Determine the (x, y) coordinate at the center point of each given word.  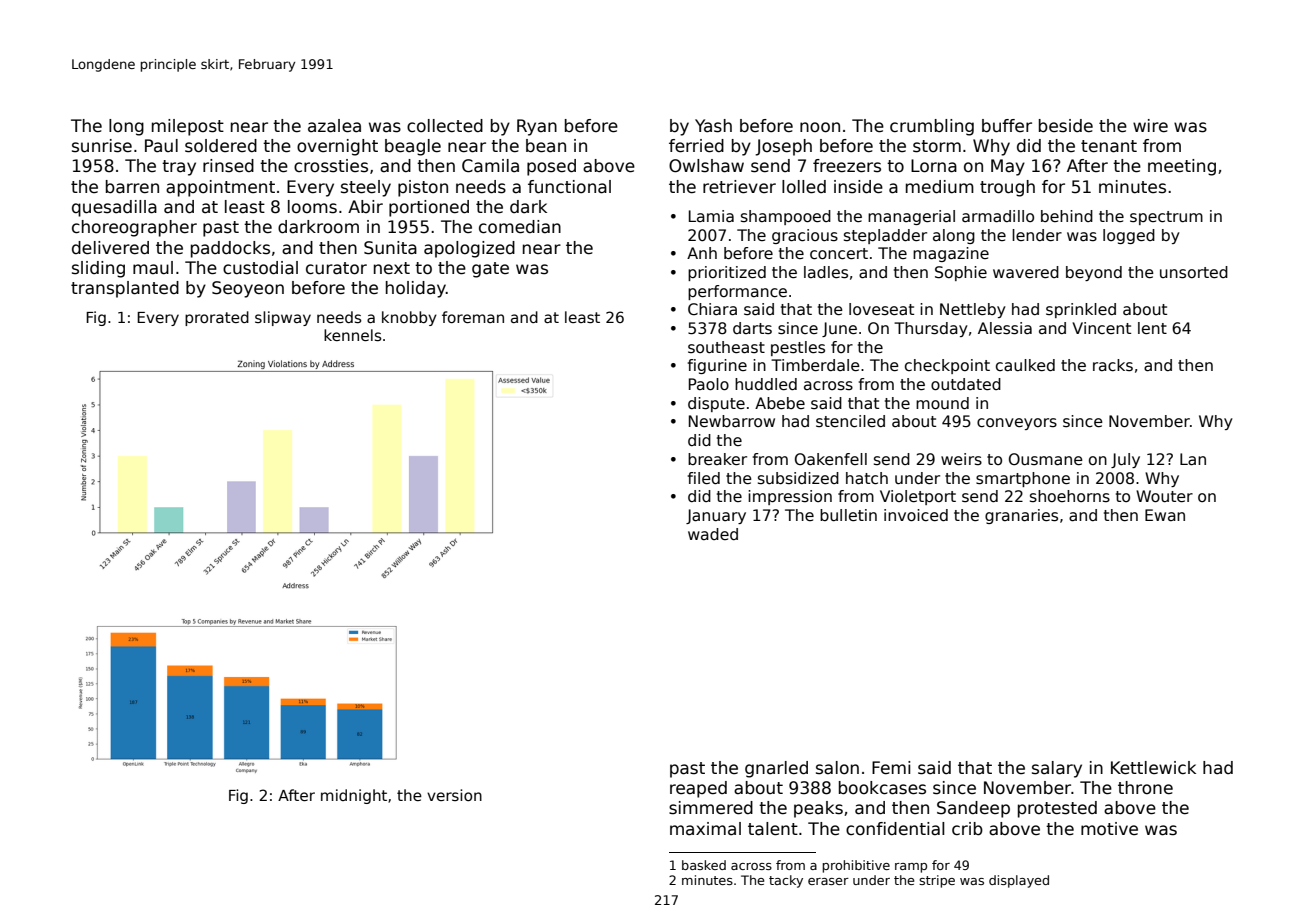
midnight (354, 796)
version (454, 795)
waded (713, 534)
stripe (937, 881)
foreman (473, 317)
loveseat (881, 309)
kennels (353, 335)
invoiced (916, 515)
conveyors (1017, 424)
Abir (365, 206)
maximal (705, 829)
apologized (469, 249)
